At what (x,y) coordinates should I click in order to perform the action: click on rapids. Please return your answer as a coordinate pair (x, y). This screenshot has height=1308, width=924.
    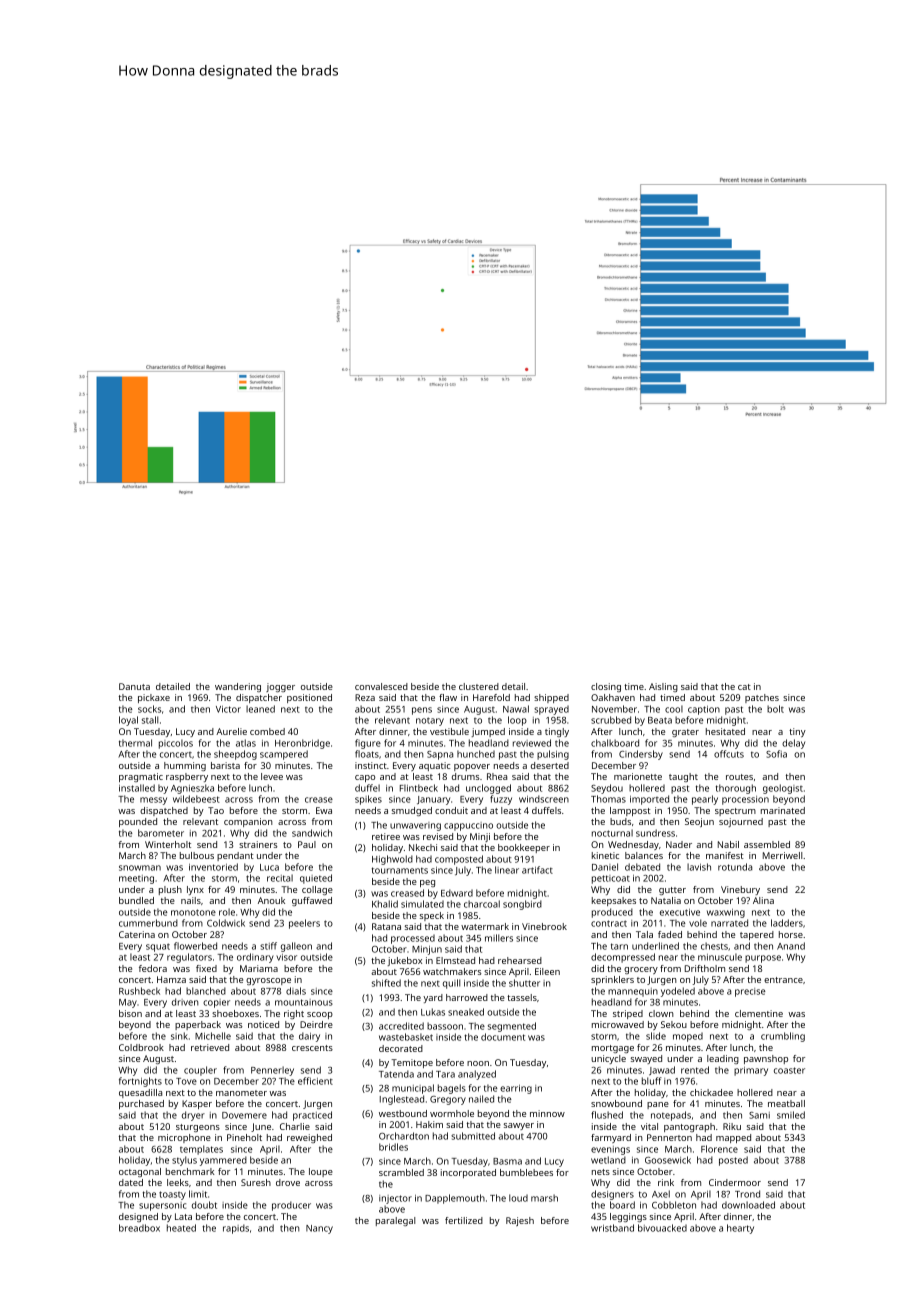
    Looking at the image, I should click on (236, 1229).
